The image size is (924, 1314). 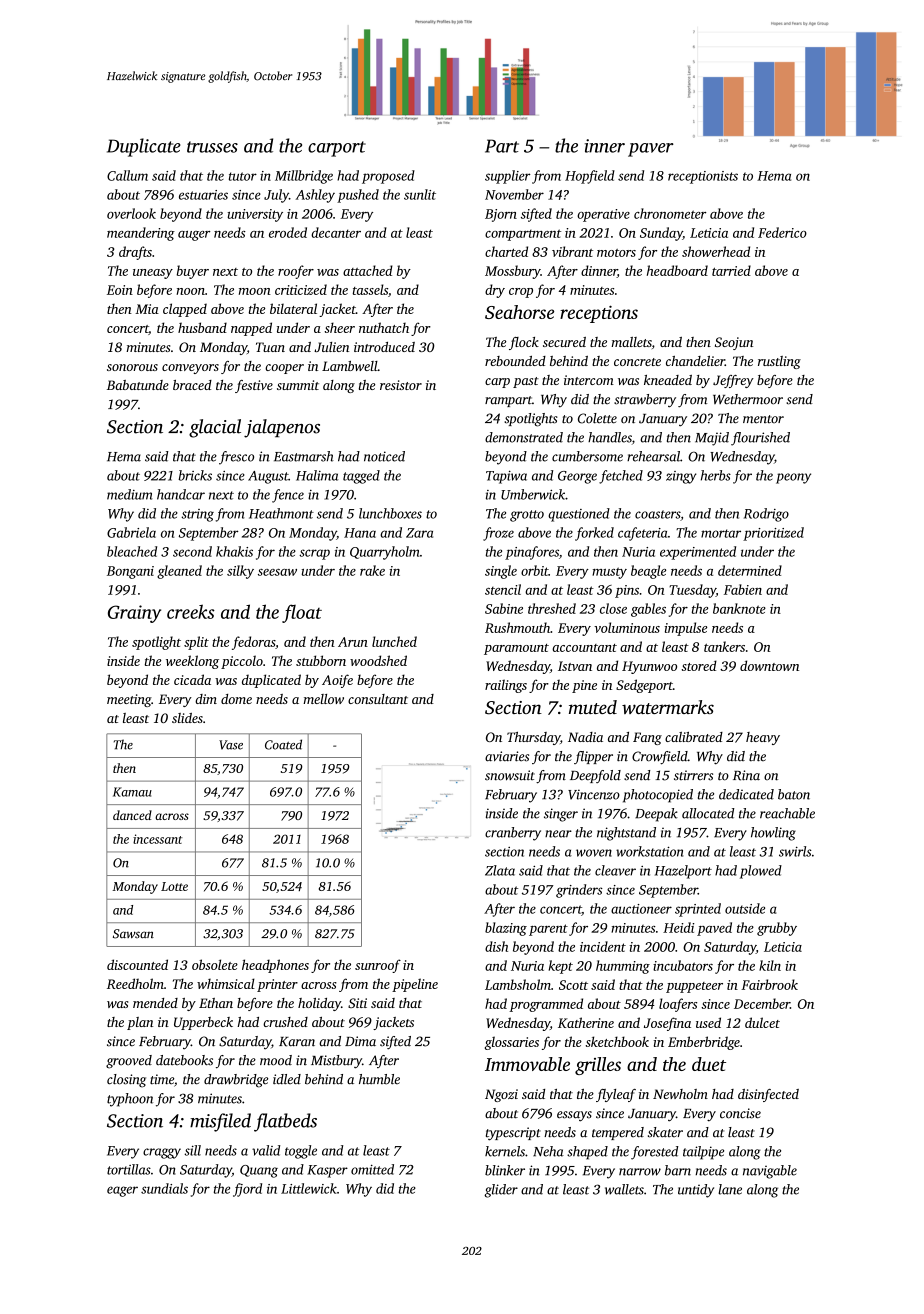 I want to click on kept, so click(x=561, y=967).
